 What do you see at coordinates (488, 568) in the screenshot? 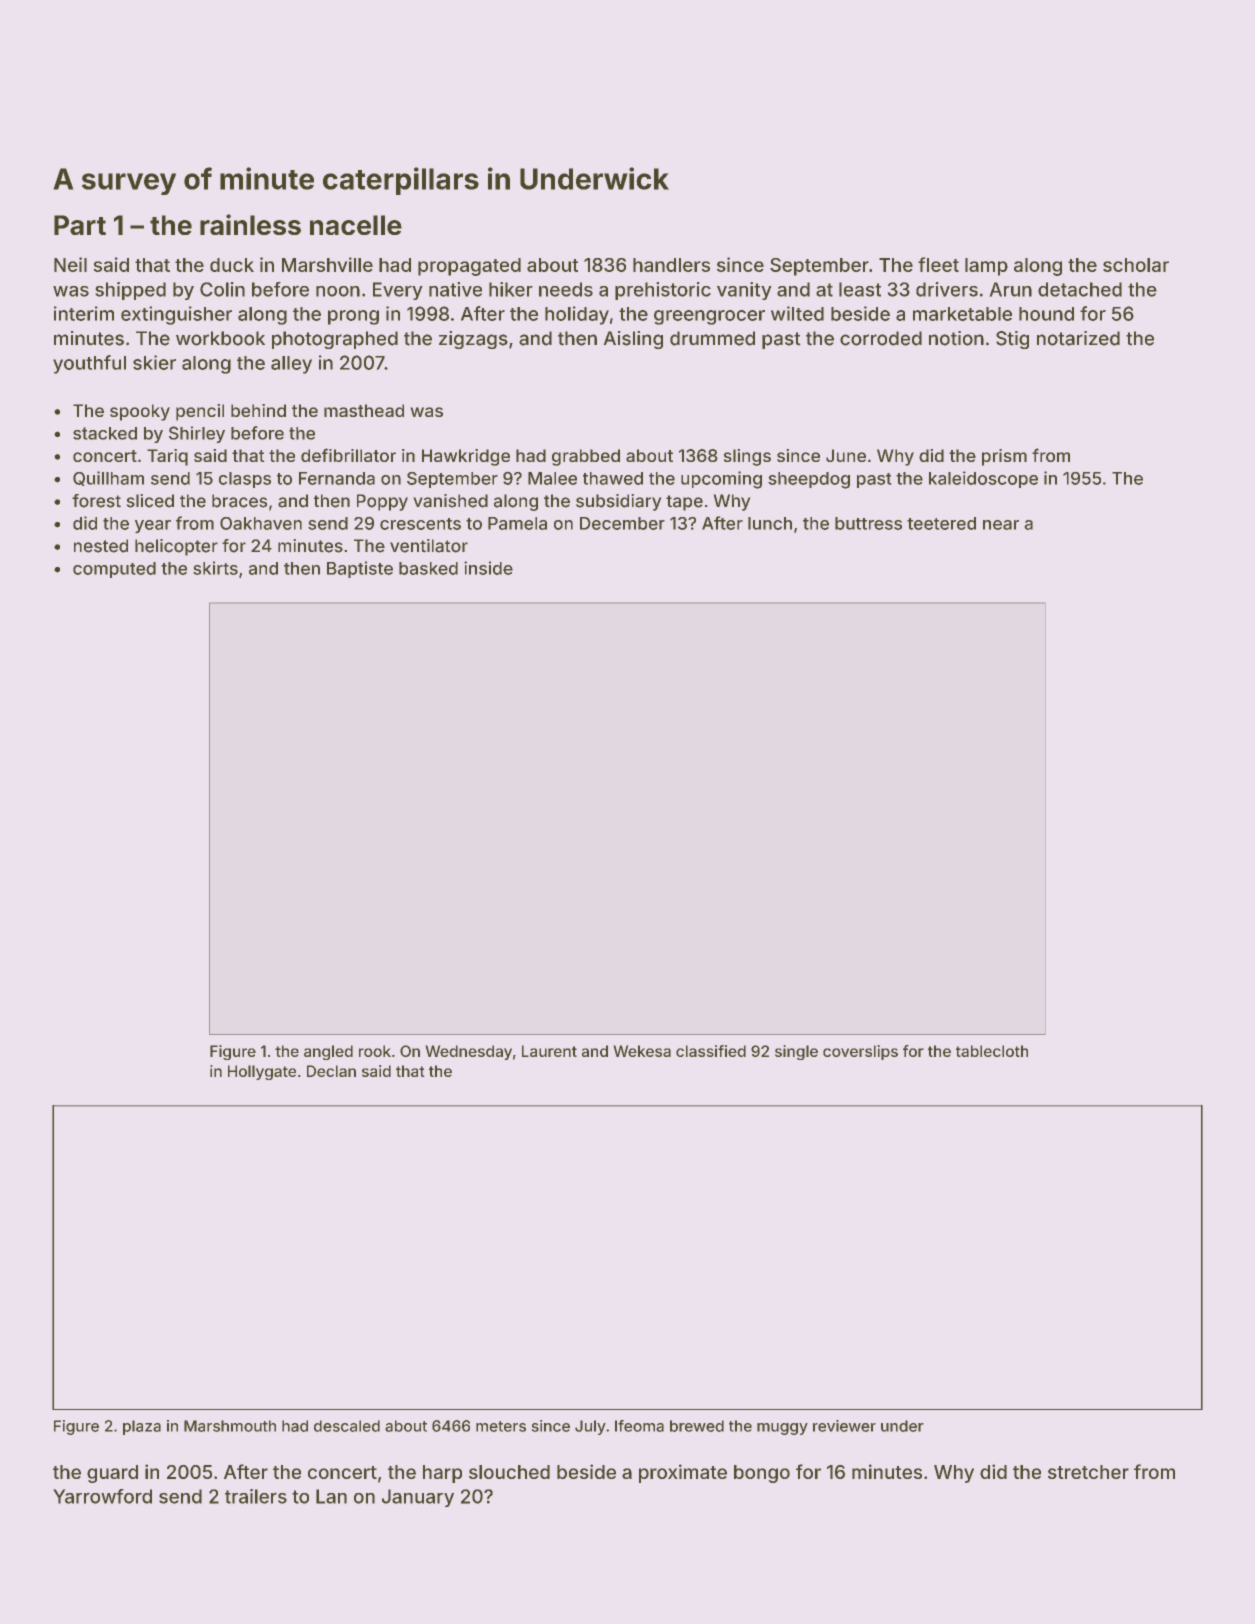
I see `inside` at bounding box center [488, 568].
